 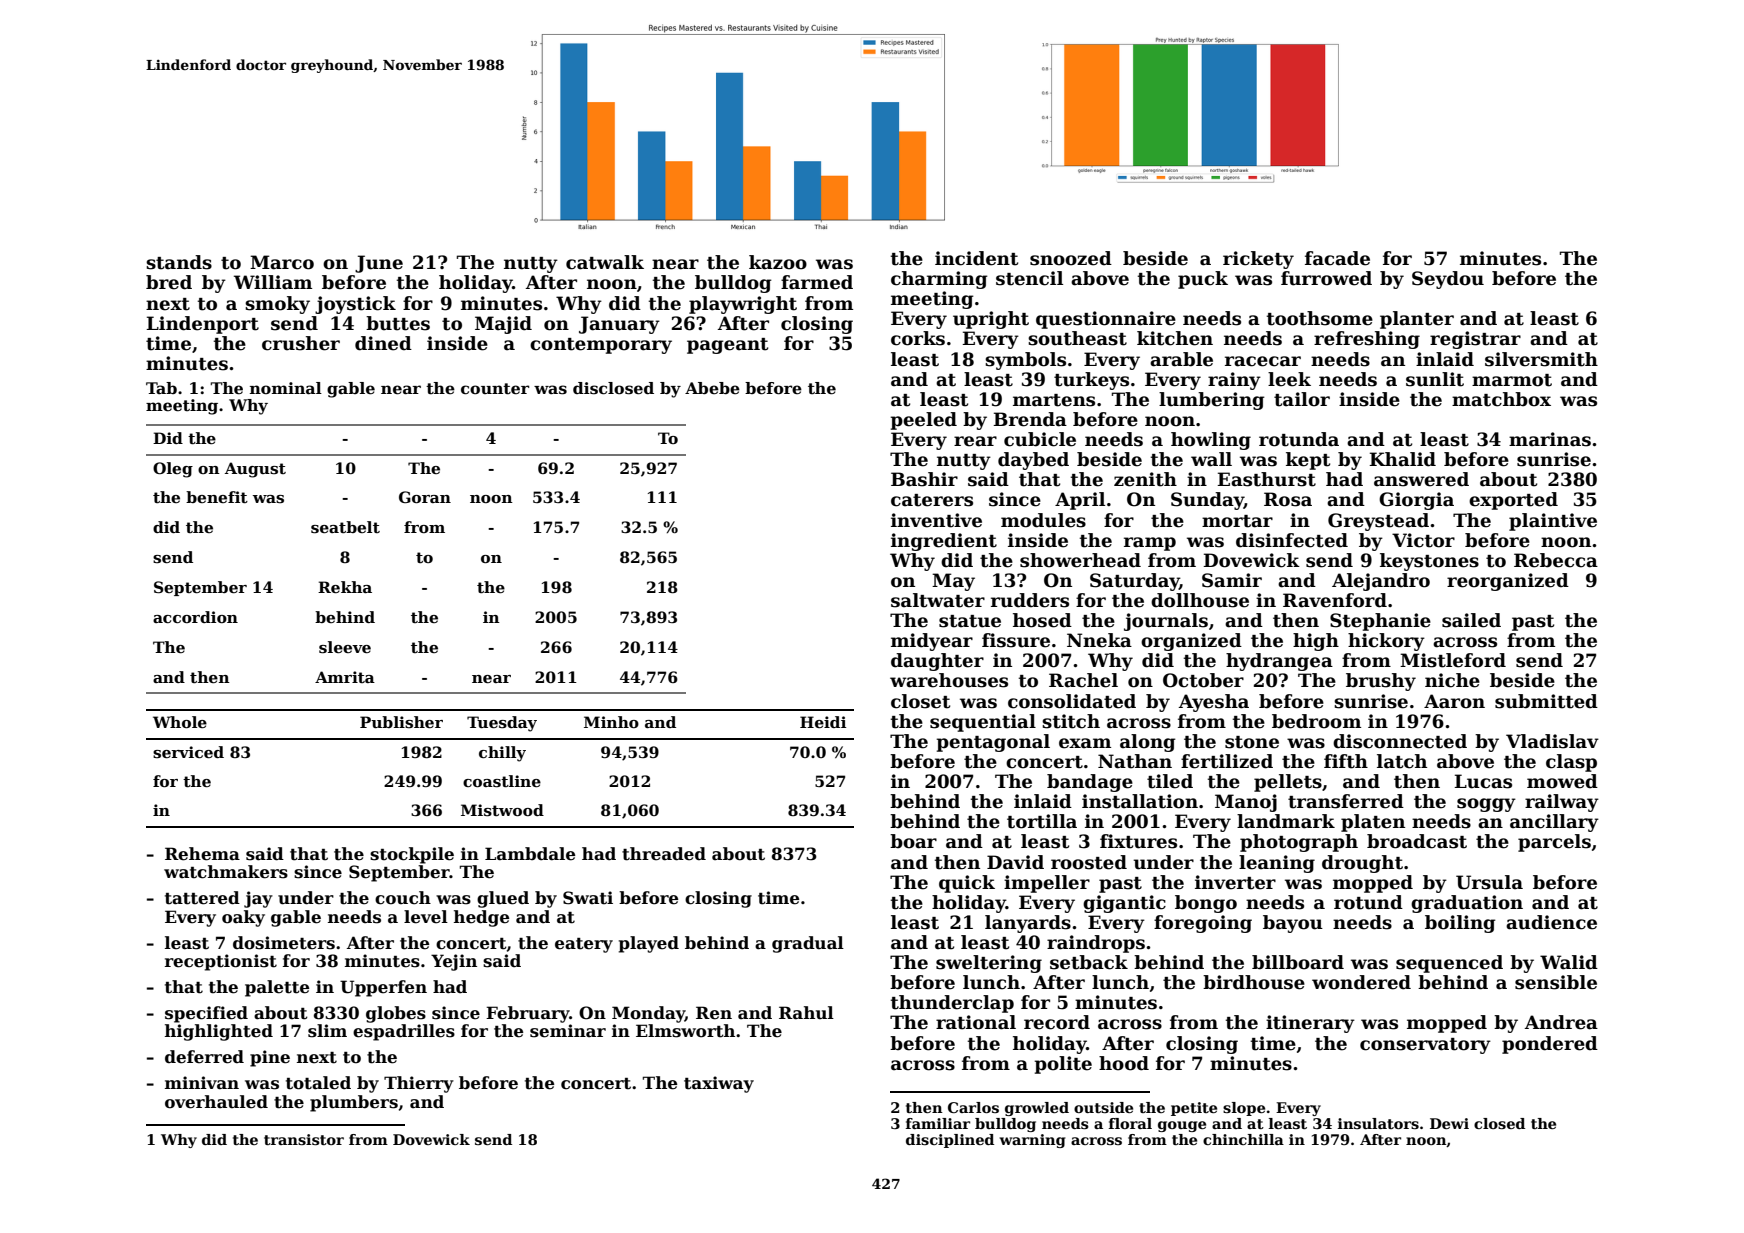 I want to click on Yejin, so click(x=454, y=962).
